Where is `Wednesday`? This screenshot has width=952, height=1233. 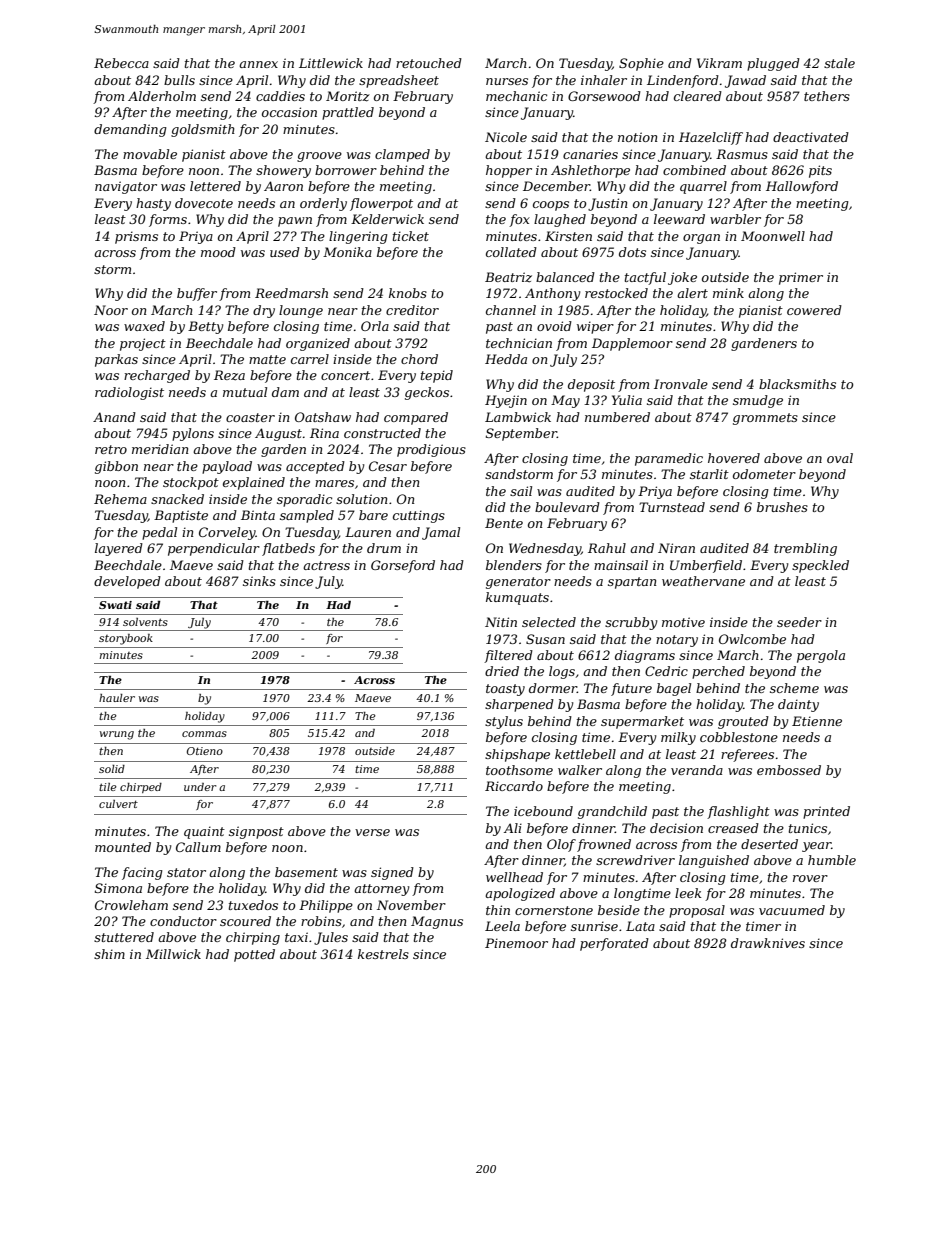
Wednesday is located at coordinates (545, 549).
